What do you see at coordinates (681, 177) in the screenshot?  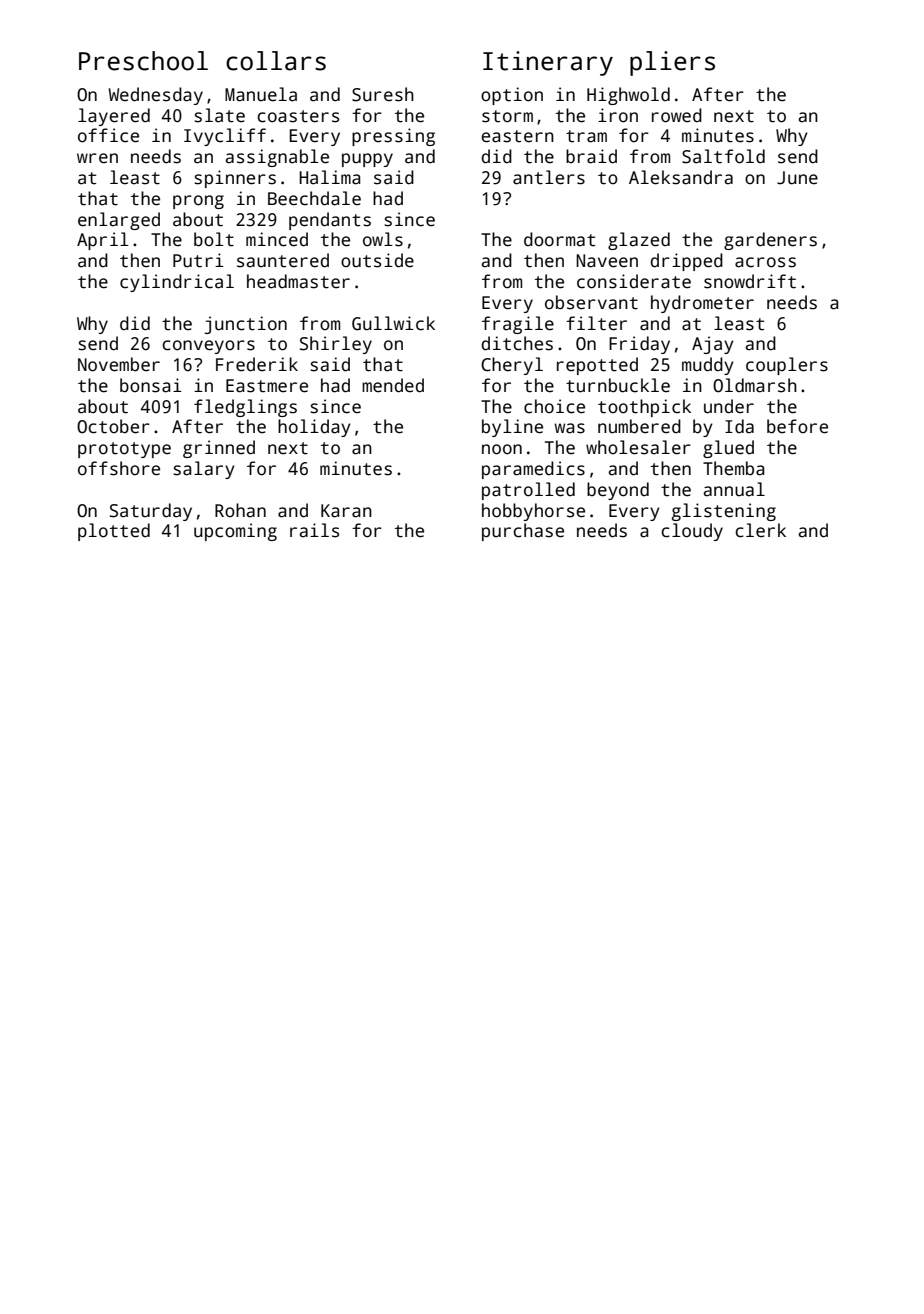 I see `Aleksandra` at bounding box center [681, 177].
